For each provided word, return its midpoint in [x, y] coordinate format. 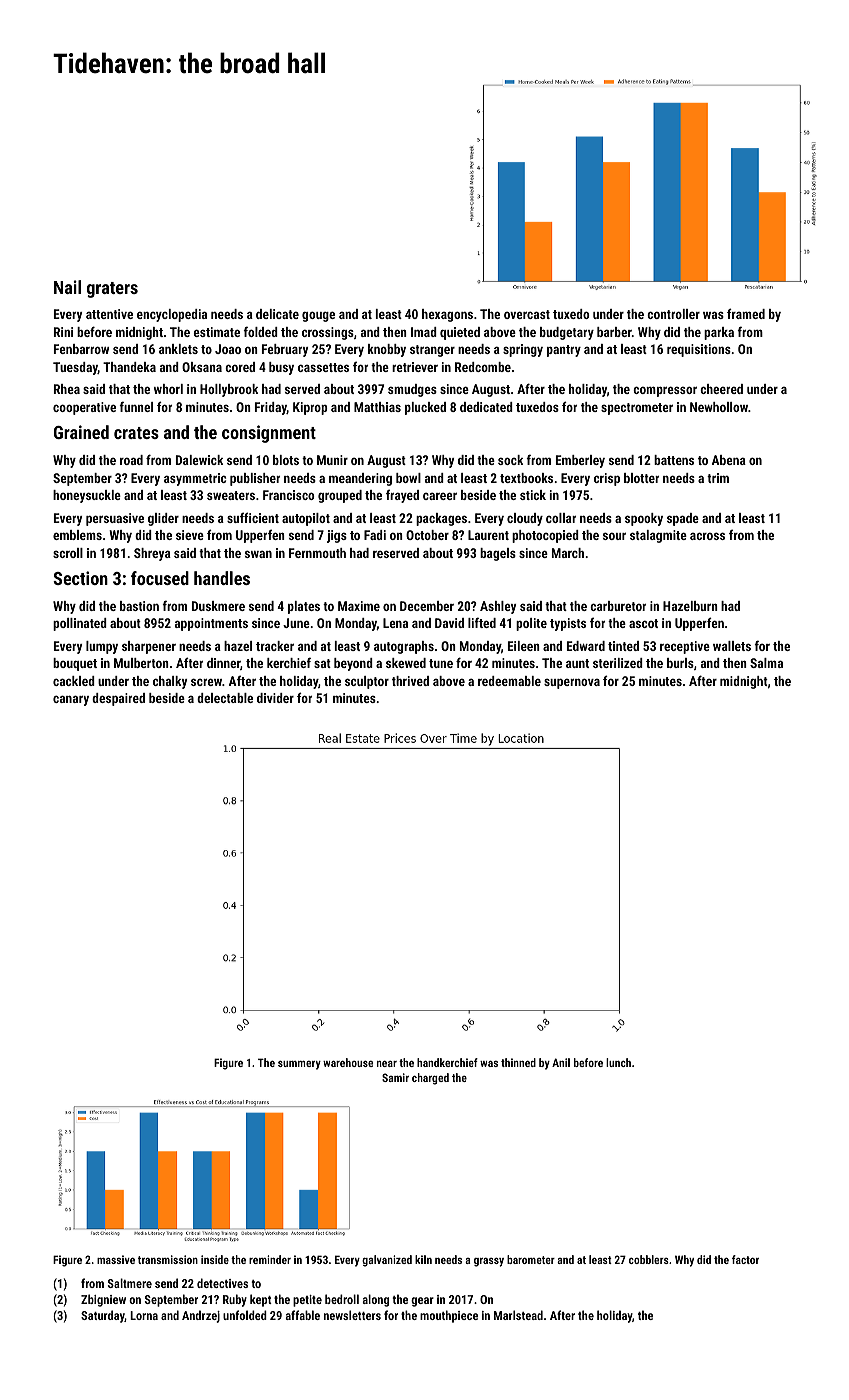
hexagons [447, 315]
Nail [67, 287]
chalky [170, 682]
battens [674, 460]
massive [116, 1259]
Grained [81, 432]
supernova [572, 683]
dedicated [486, 407]
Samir [395, 1077]
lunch [618, 1062]
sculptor [367, 682]
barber [614, 332]
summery [299, 1065]
